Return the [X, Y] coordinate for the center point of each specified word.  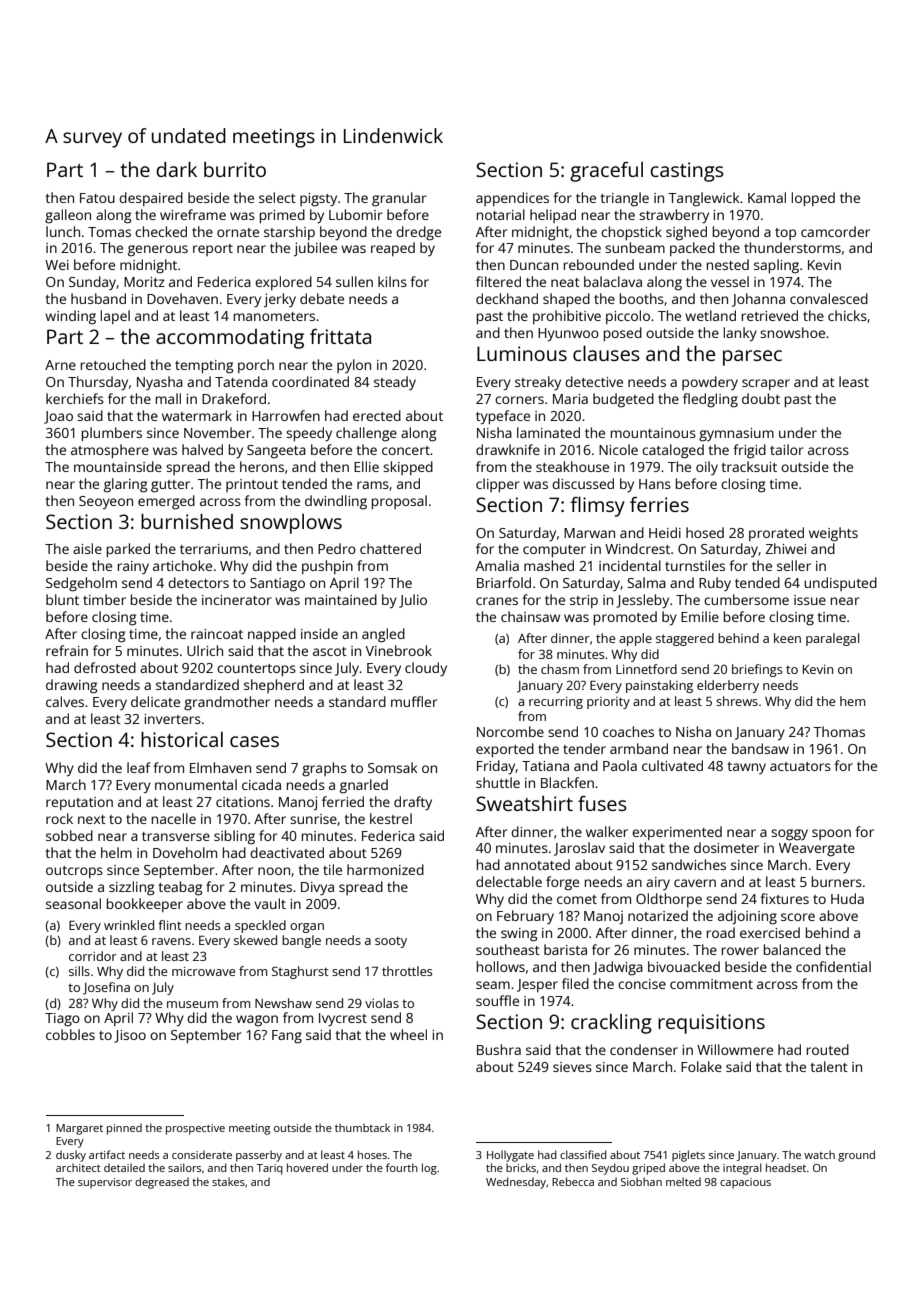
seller [794, 565]
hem [852, 701]
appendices [512, 199]
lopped [813, 199]
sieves [572, 1067]
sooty [391, 942]
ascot [330, 651]
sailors [184, 1167]
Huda [847, 898]
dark [176, 169]
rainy [133, 567]
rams [373, 485]
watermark [197, 415]
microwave [203, 971]
